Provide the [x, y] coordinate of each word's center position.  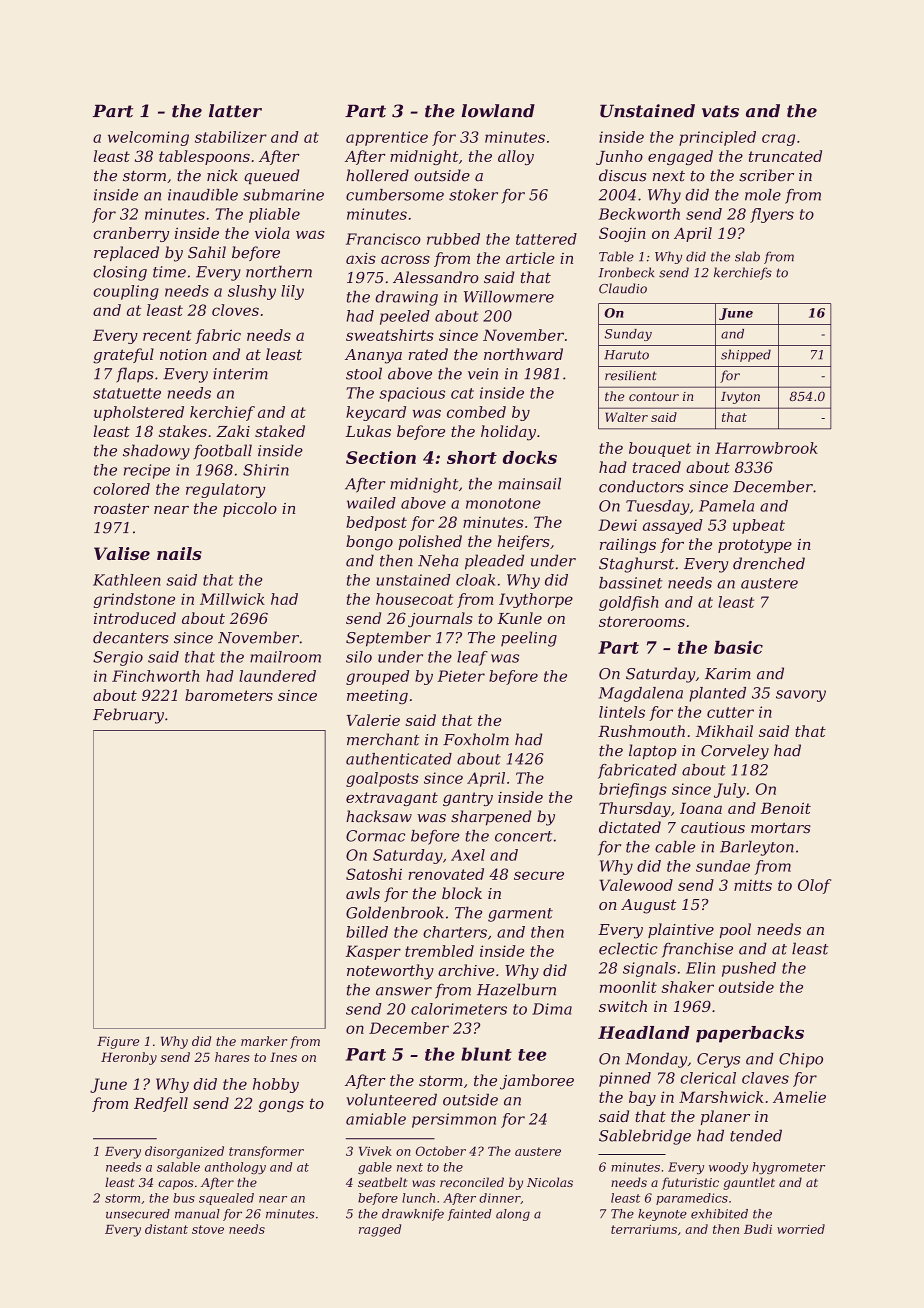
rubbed [453, 239]
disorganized [184, 1152]
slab [747, 256]
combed [476, 412]
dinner [500, 1198]
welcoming [148, 138]
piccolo [250, 509]
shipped [746, 355]
